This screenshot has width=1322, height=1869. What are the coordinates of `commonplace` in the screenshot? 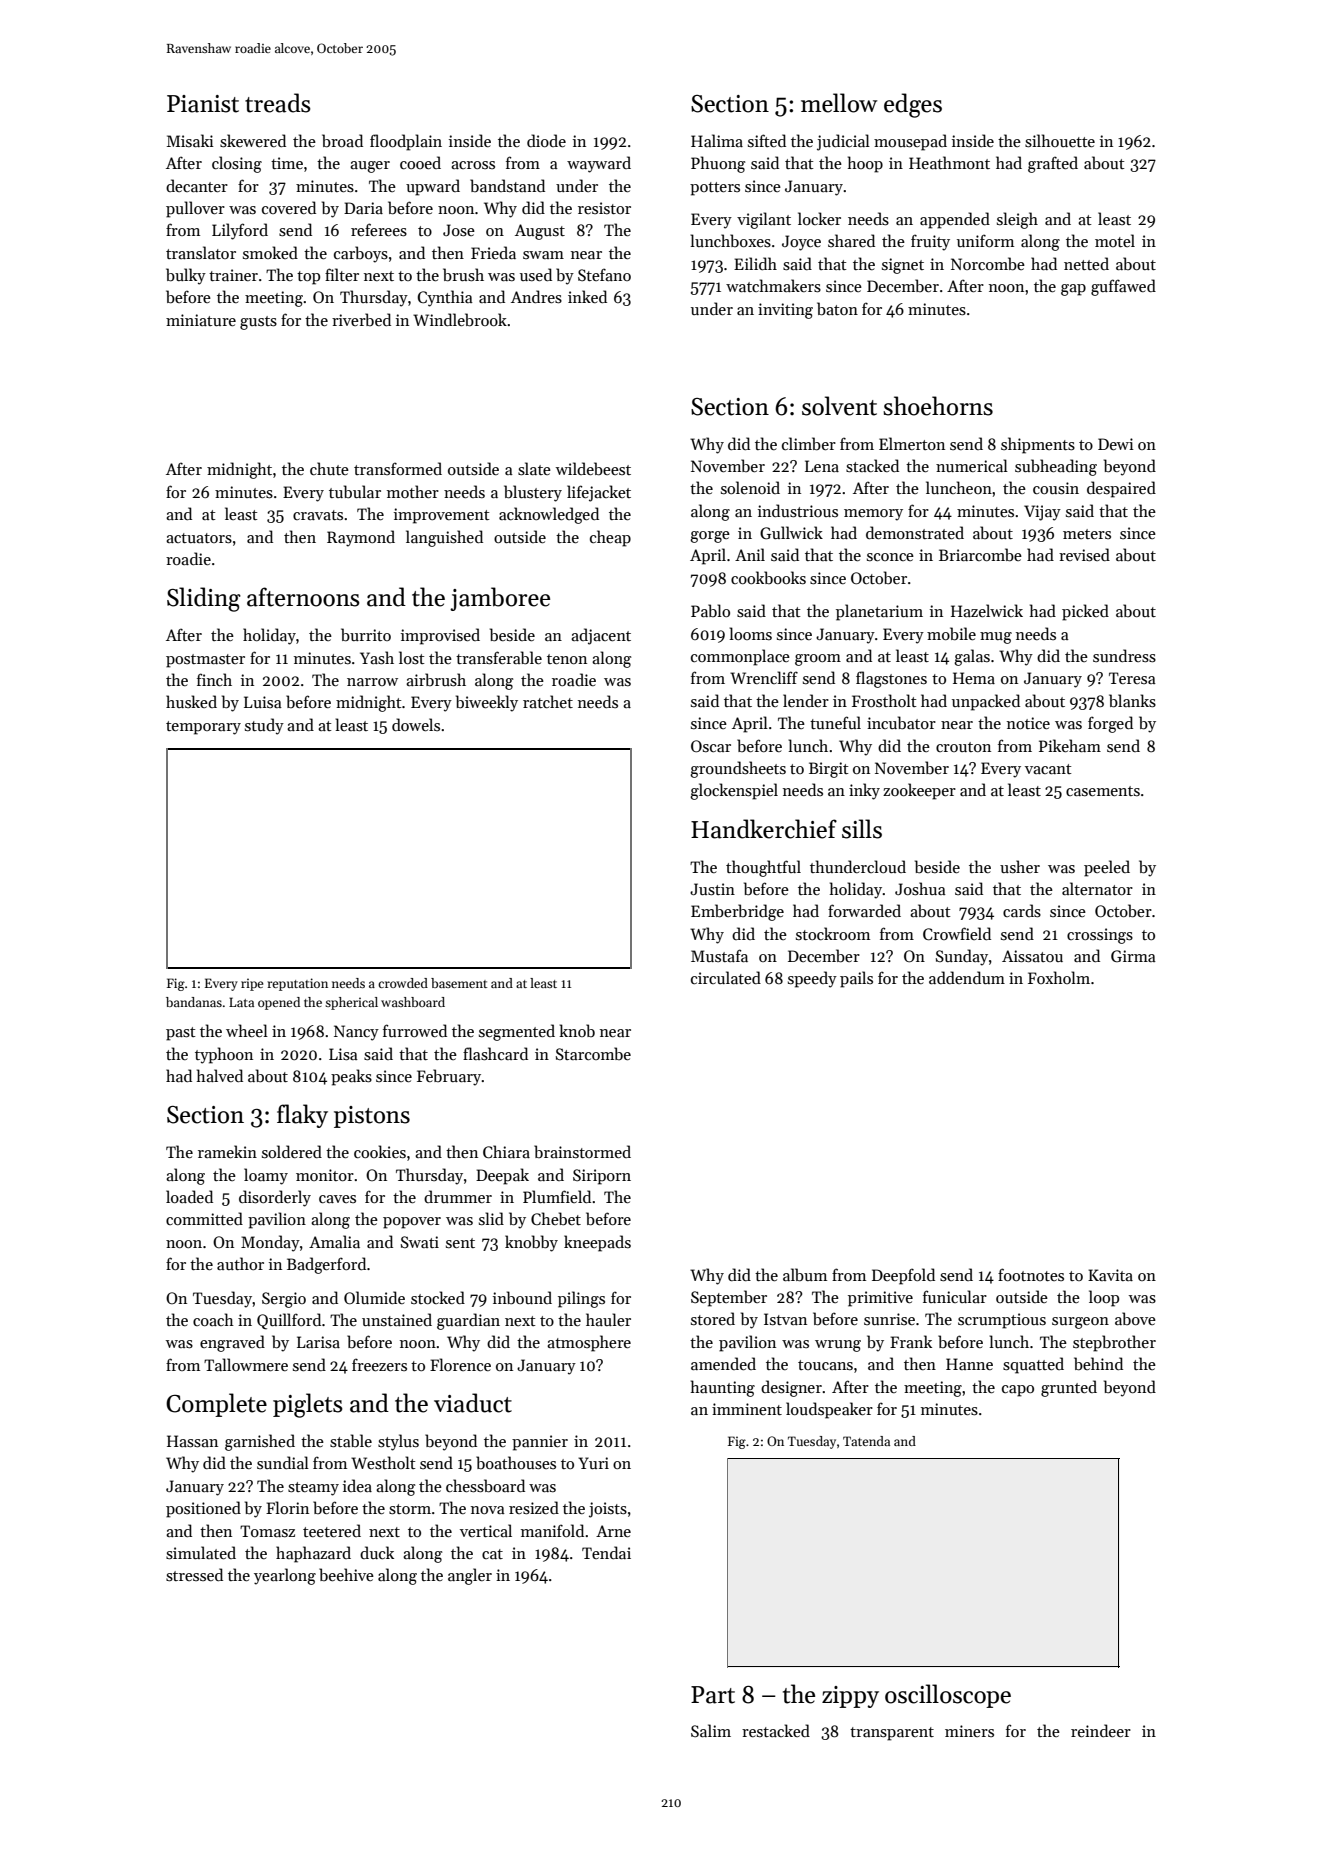 It's located at (740, 657).
